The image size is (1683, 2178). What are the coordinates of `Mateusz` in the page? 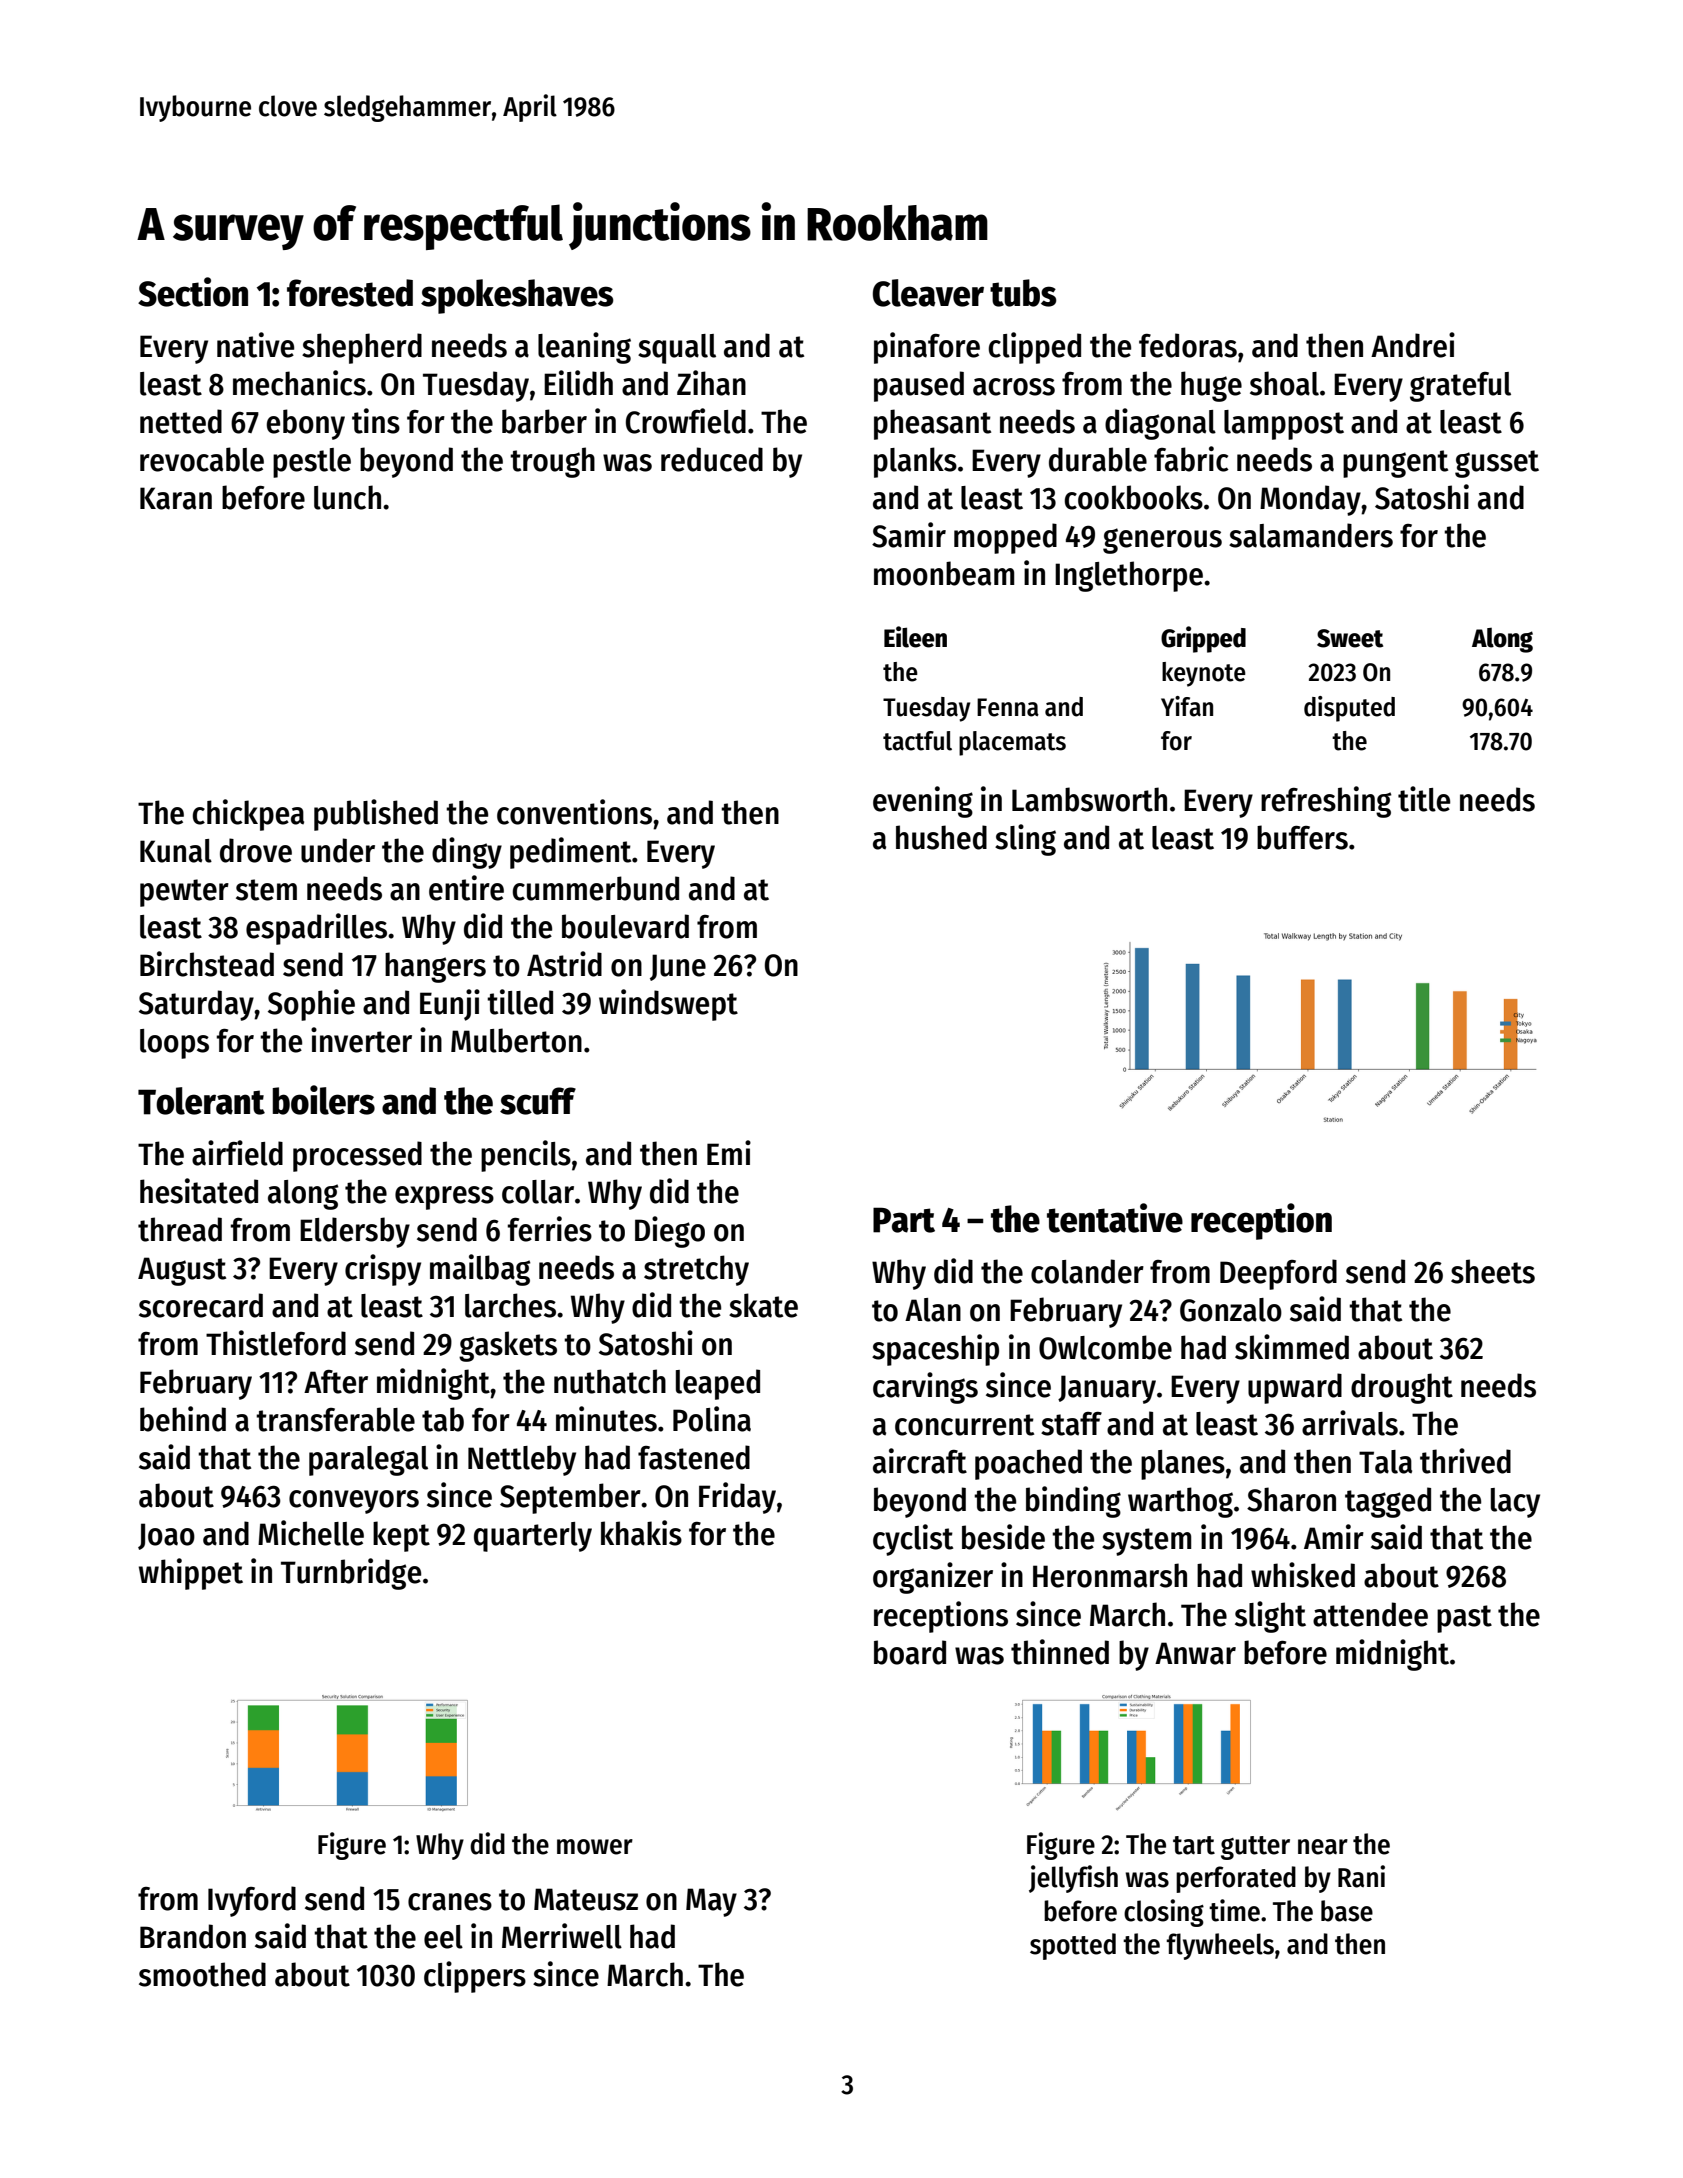 It's located at (586, 1899).
